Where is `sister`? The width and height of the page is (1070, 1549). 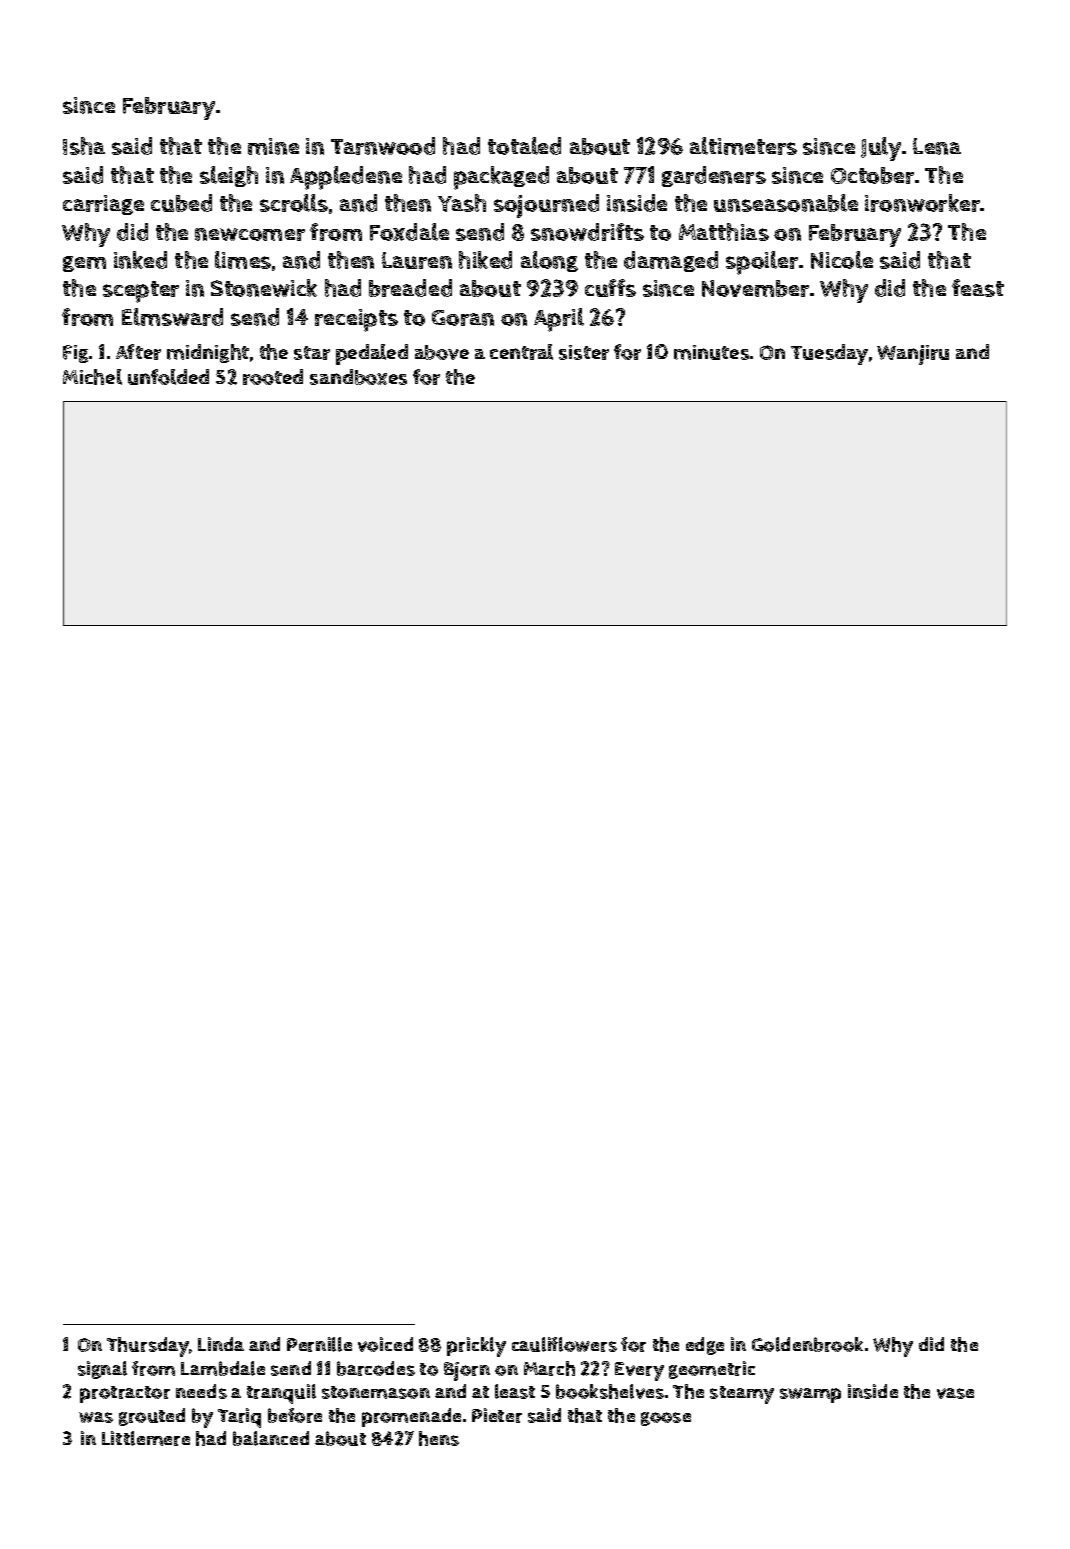
sister is located at coordinates (584, 352).
